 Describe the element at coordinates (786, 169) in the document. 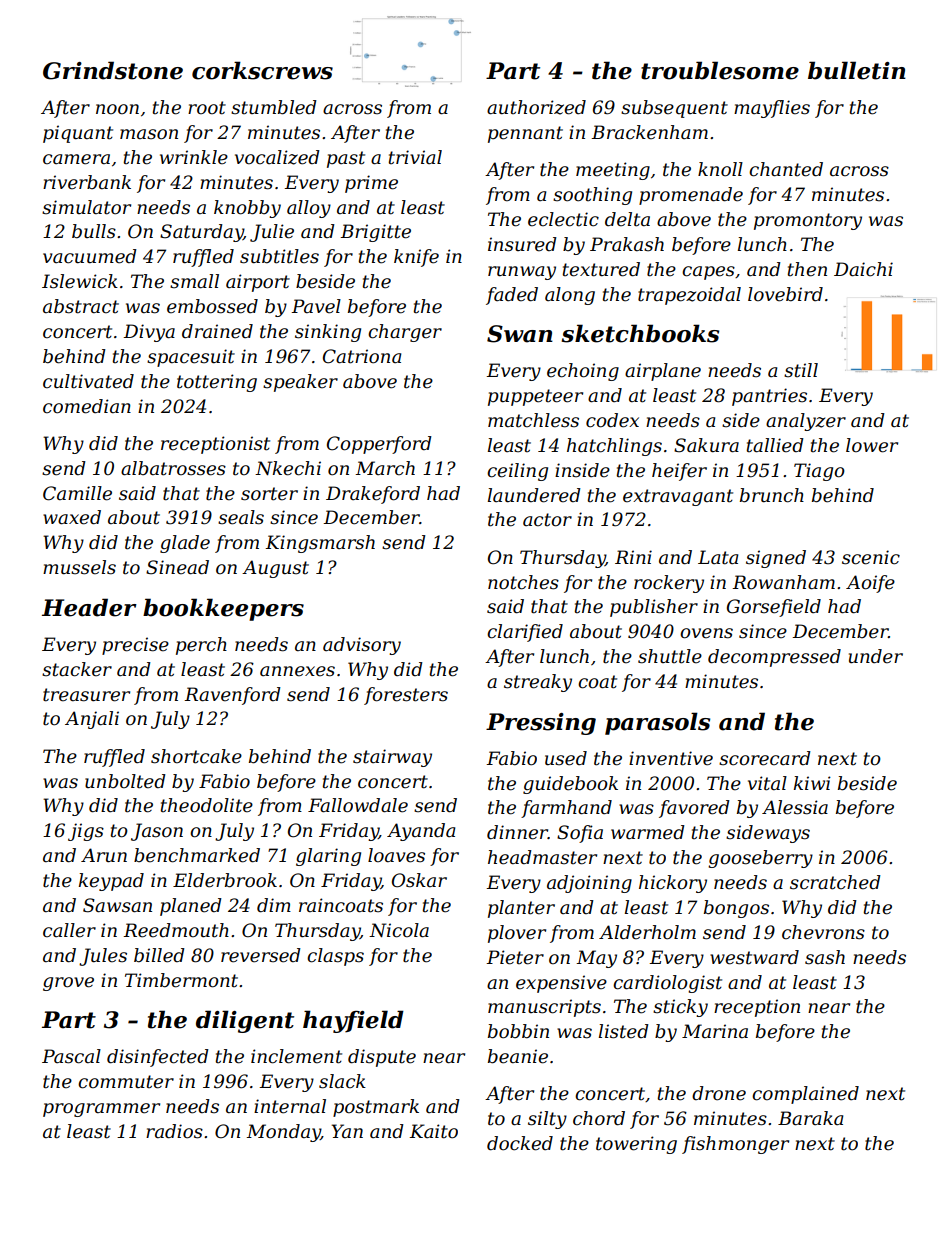

I see `chanted` at that location.
